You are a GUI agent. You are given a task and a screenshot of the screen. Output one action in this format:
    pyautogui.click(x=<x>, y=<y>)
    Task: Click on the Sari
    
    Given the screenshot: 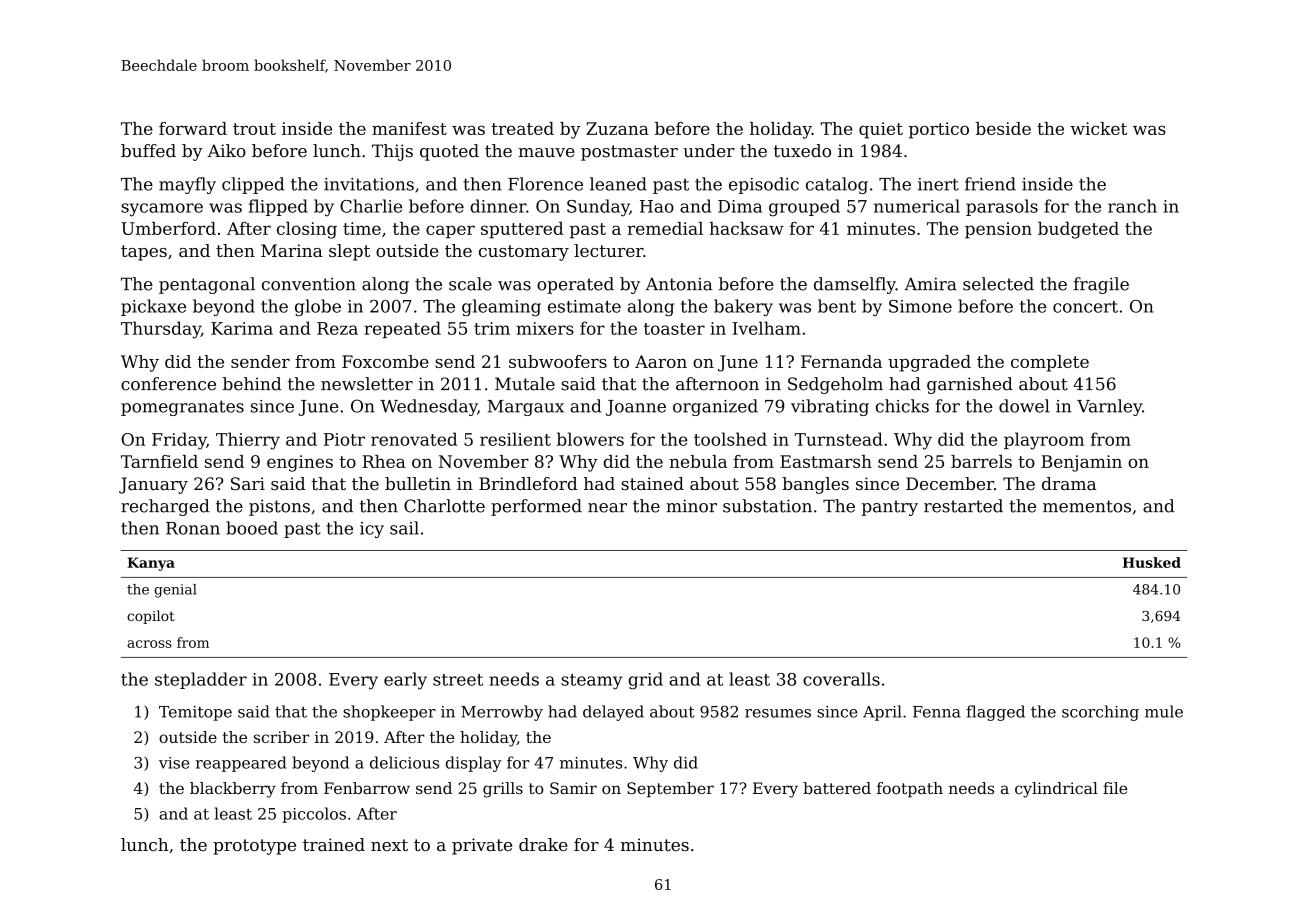 What is the action you would take?
    pyautogui.click(x=248, y=483)
